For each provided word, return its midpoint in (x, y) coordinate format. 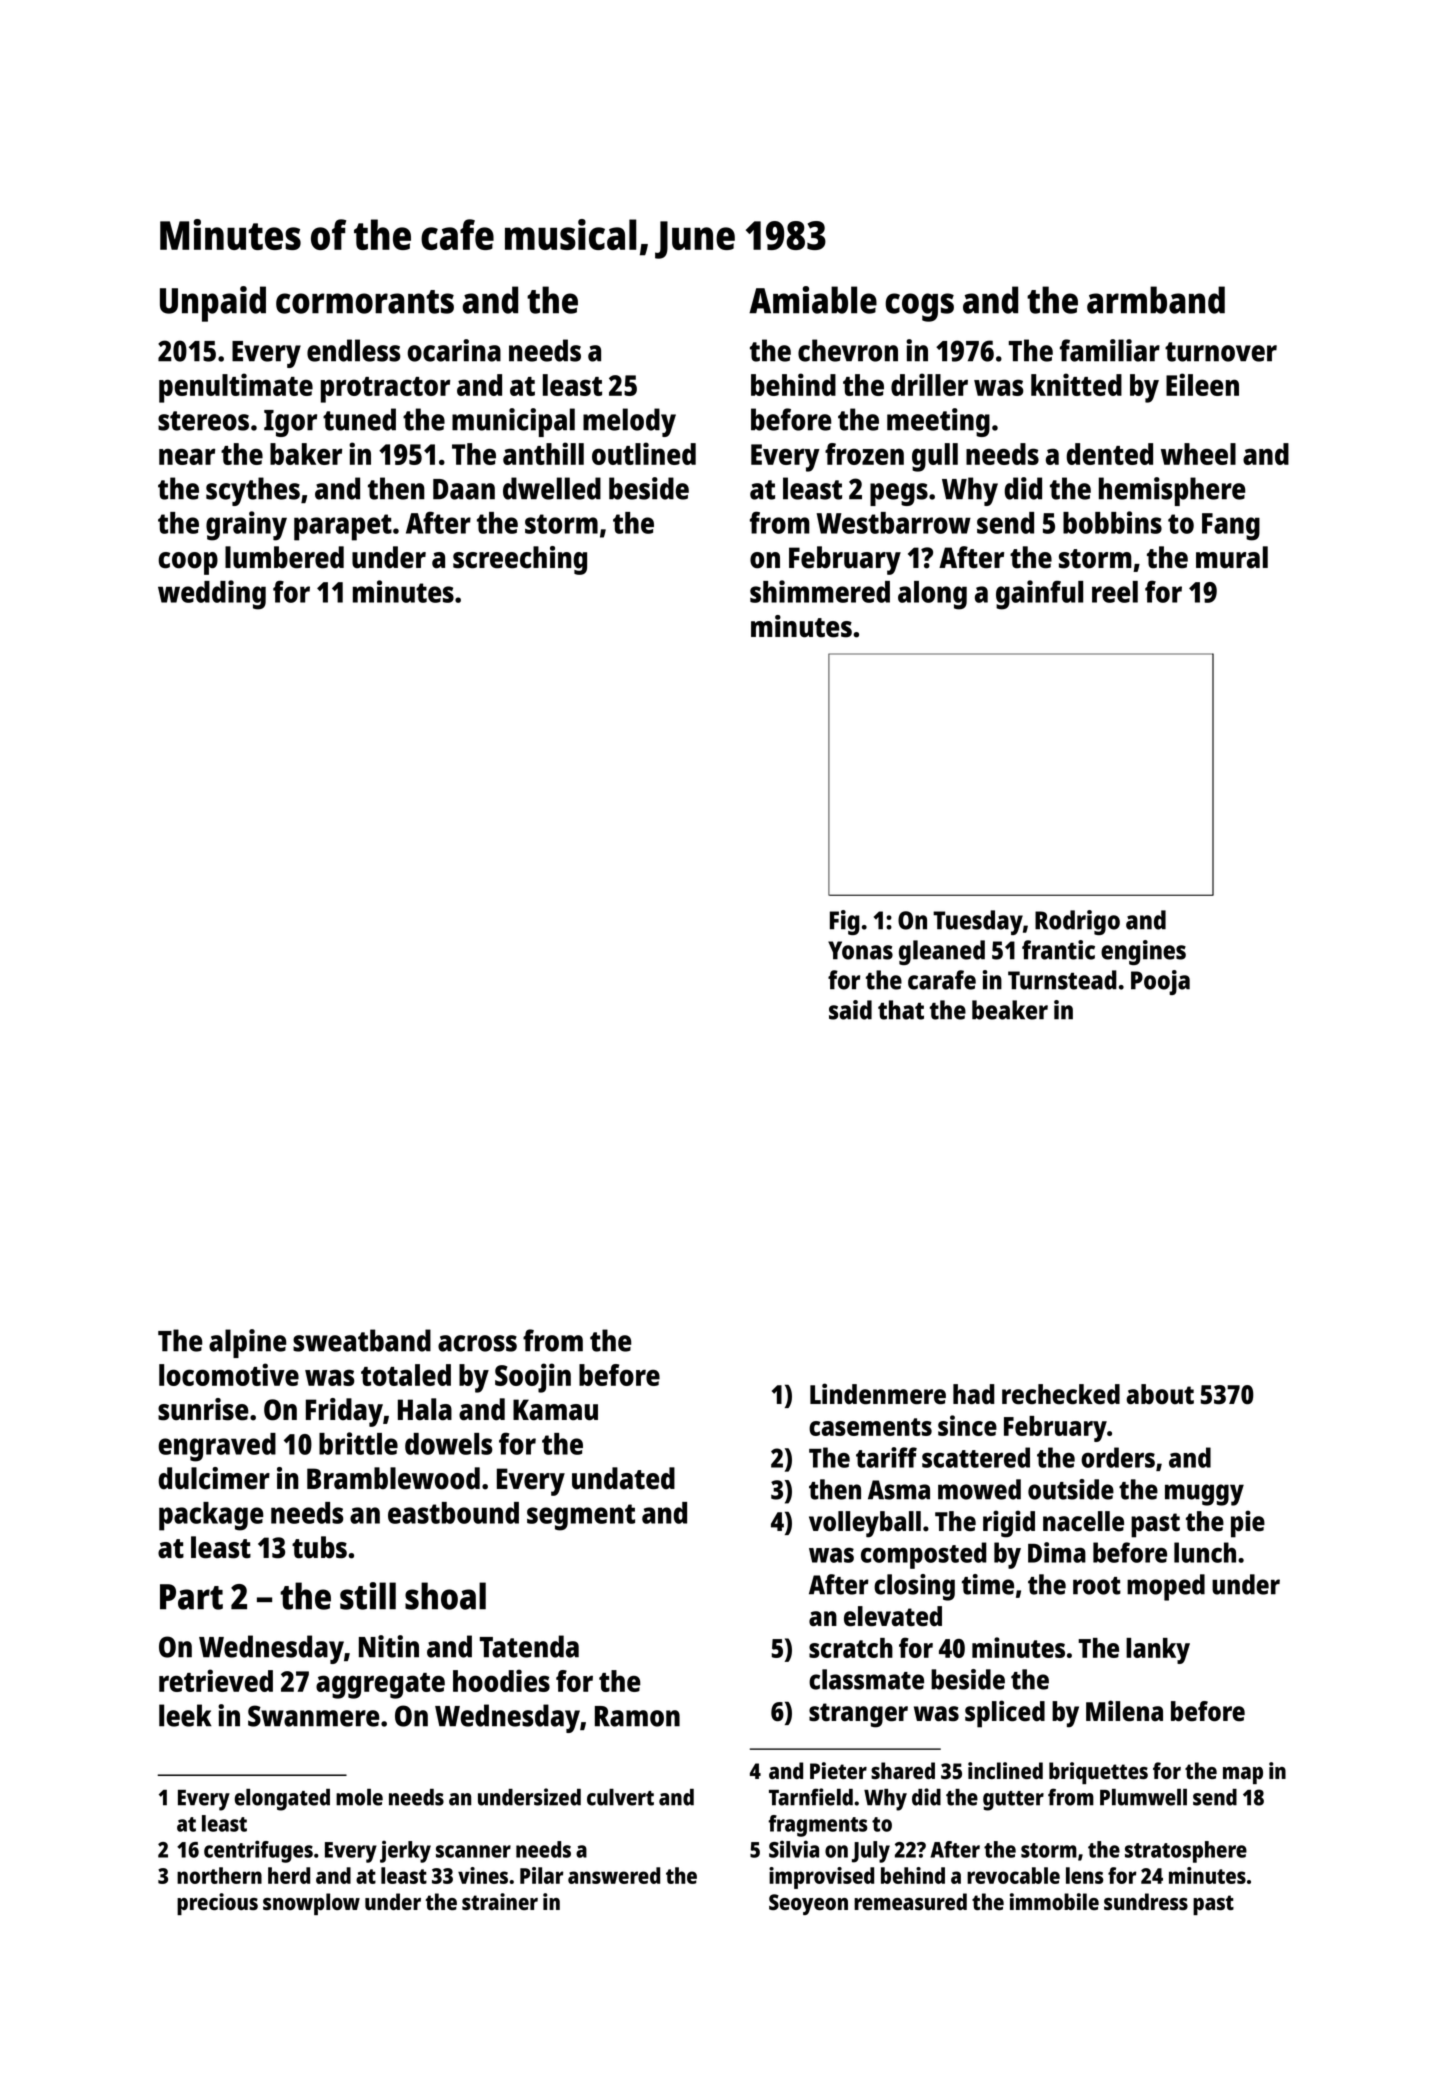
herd (289, 1875)
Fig (845, 922)
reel (1115, 592)
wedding (212, 595)
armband (1156, 300)
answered (614, 1875)
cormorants (365, 302)
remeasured (910, 1901)
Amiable (813, 300)
